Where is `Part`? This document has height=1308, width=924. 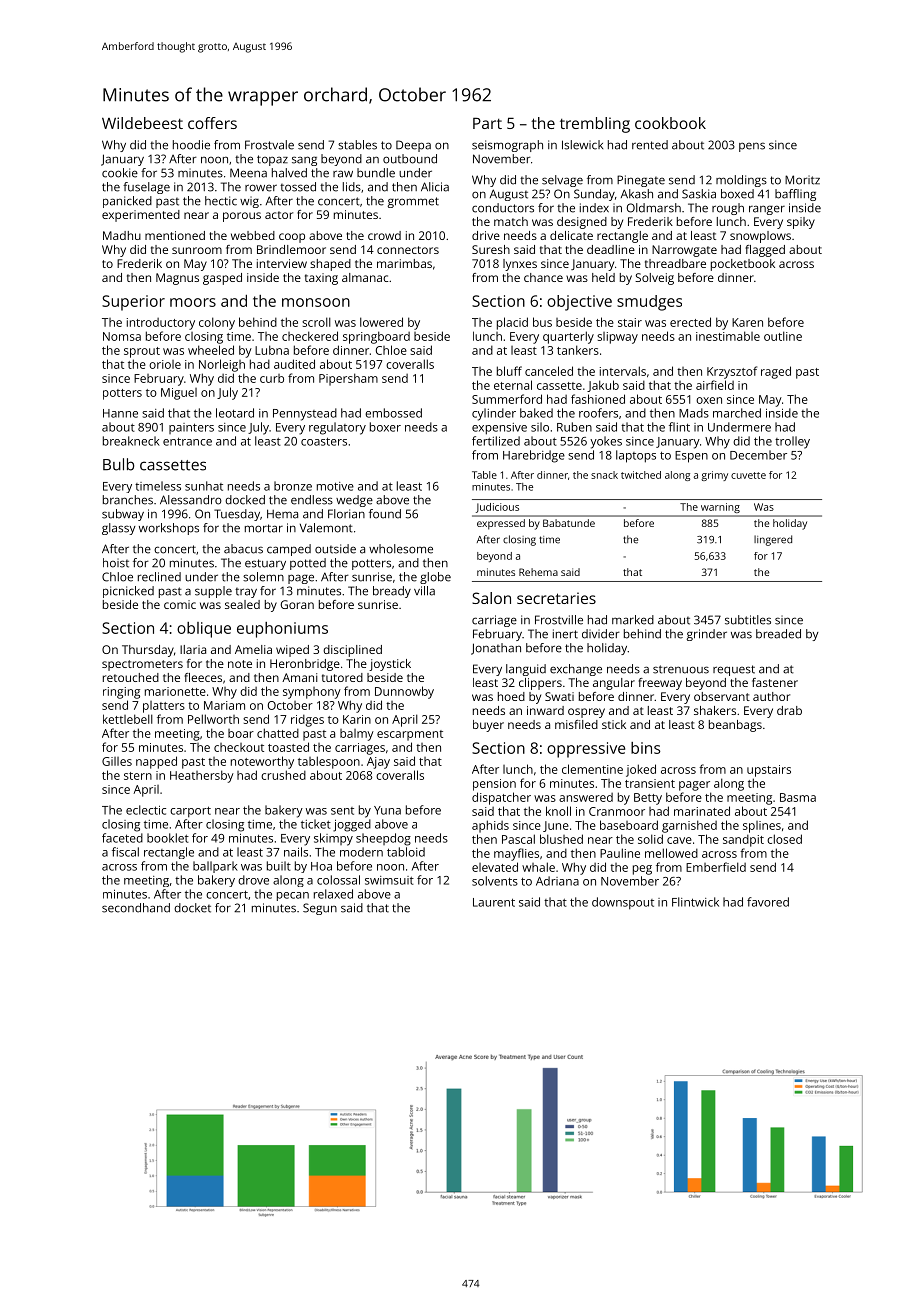 Part is located at coordinates (487, 123).
